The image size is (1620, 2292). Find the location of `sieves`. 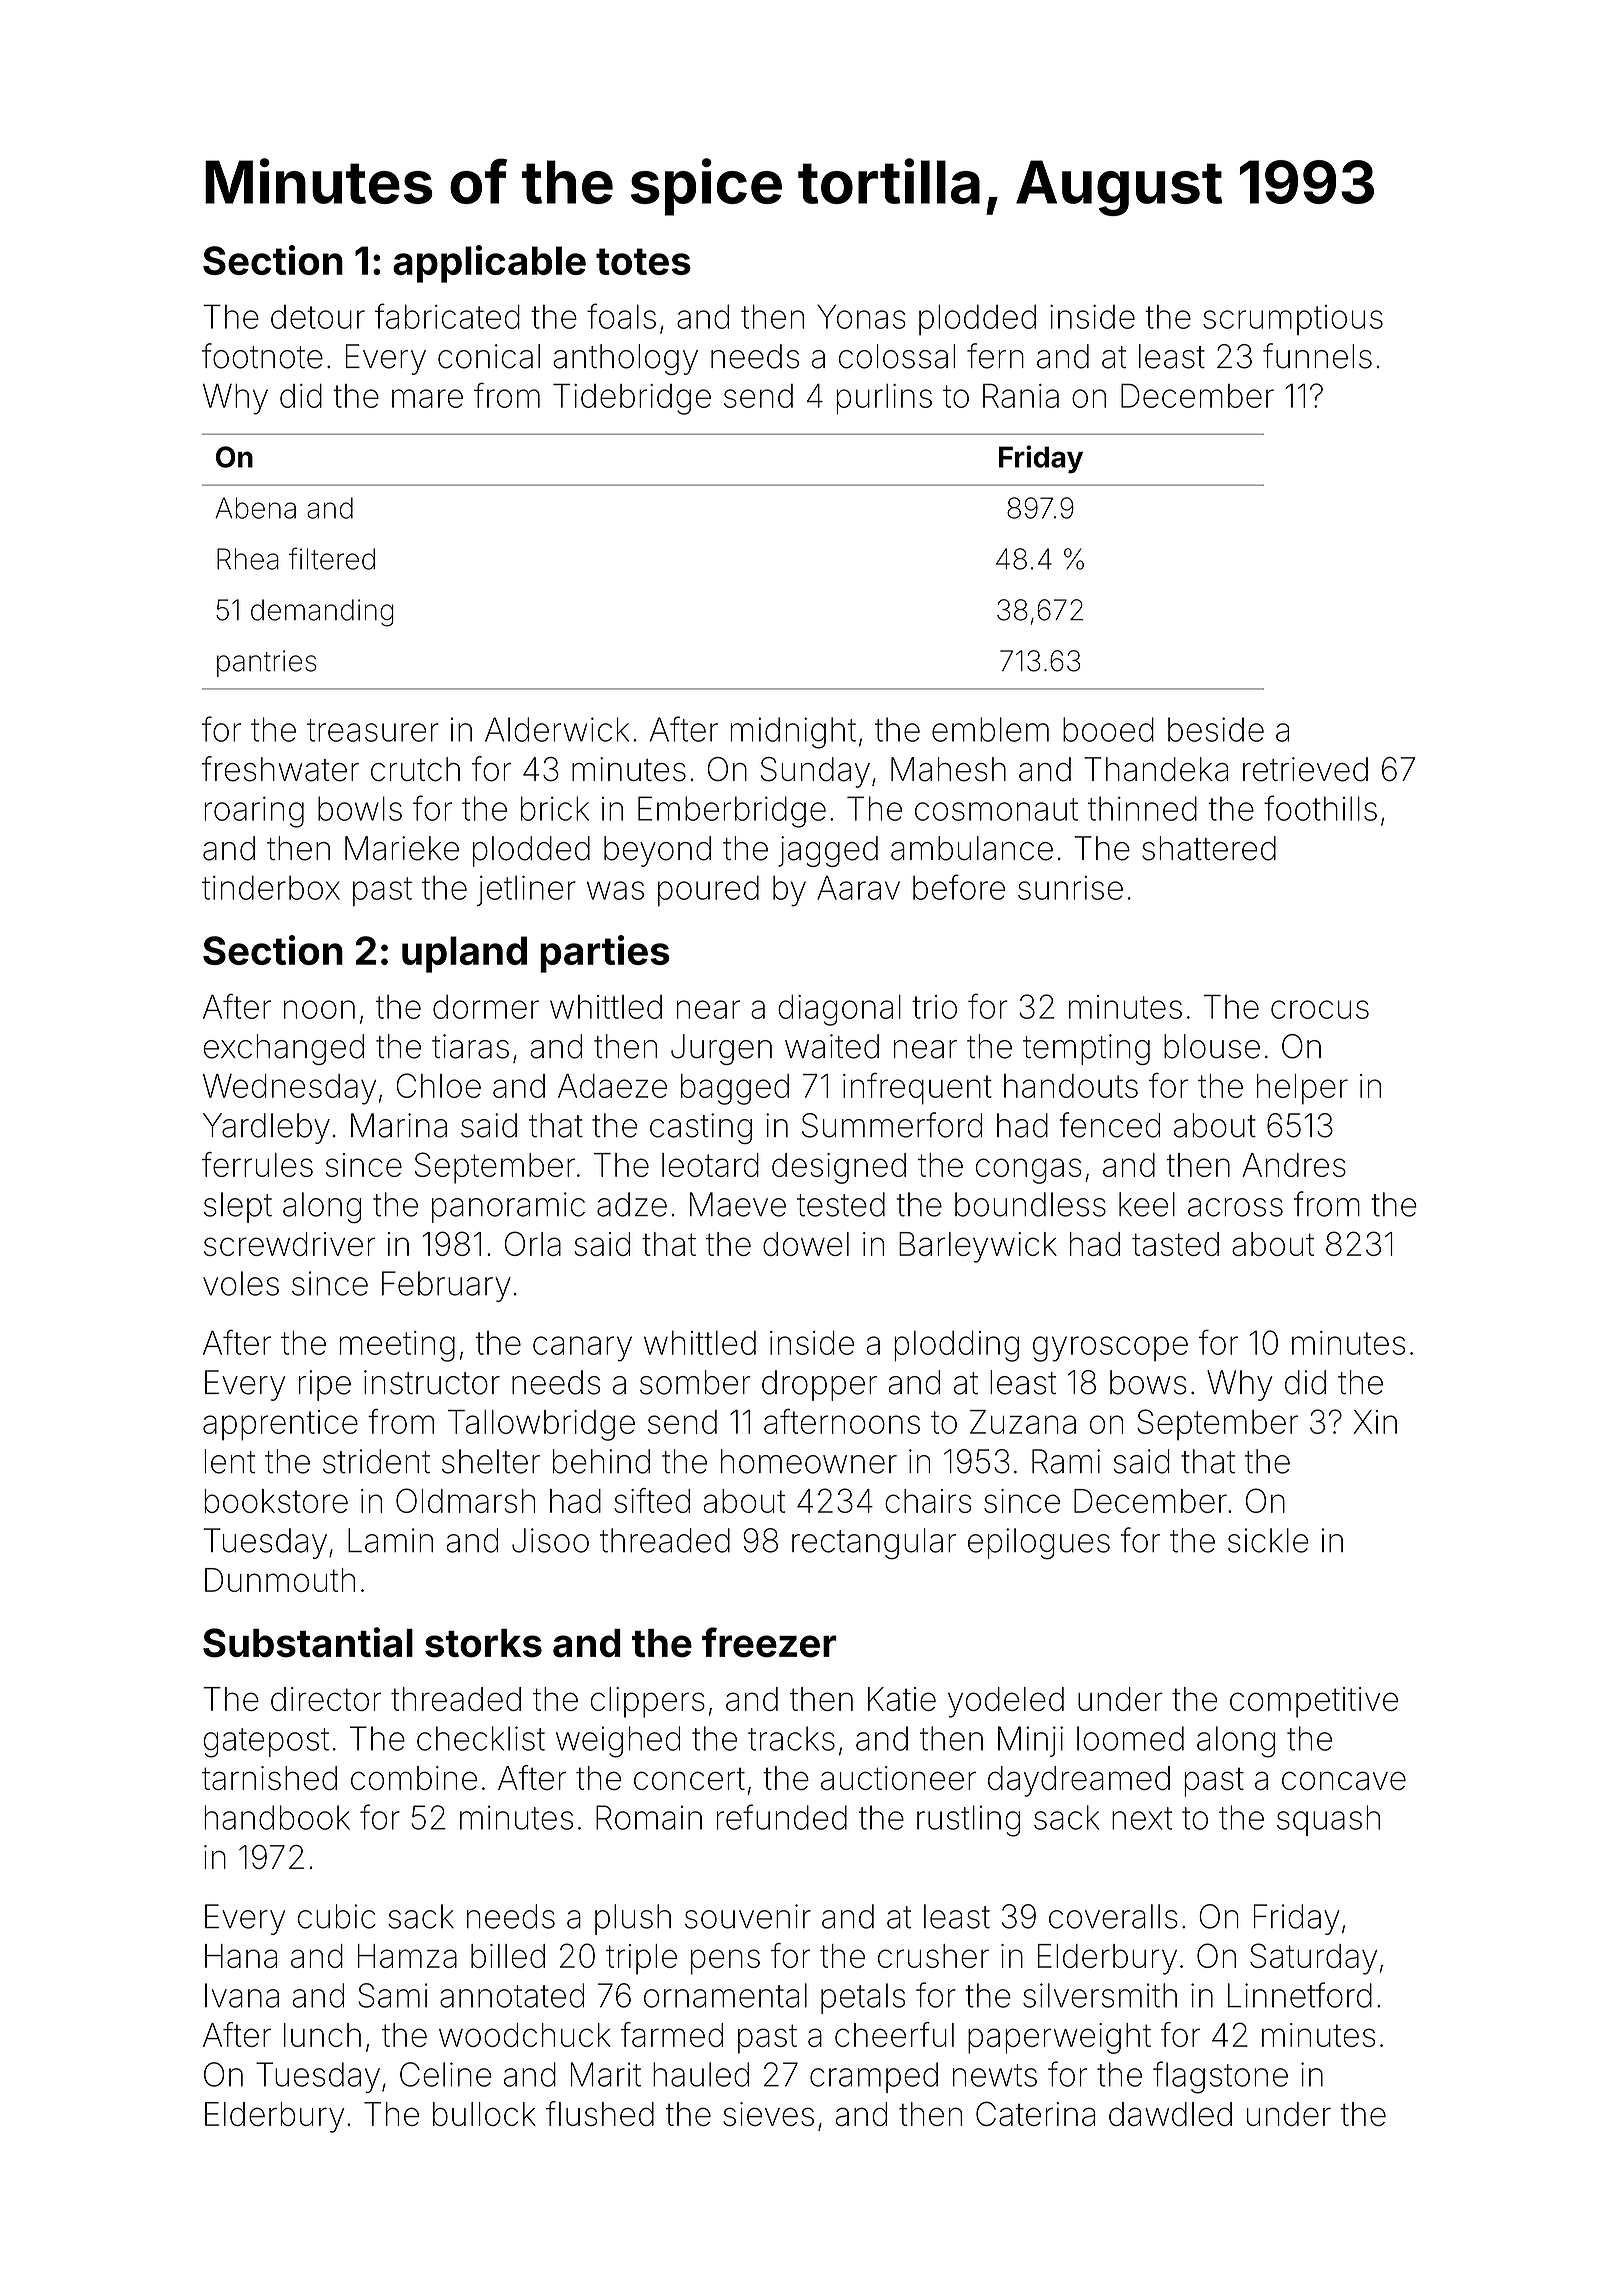

sieves is located at coordinates (768, 2114).
